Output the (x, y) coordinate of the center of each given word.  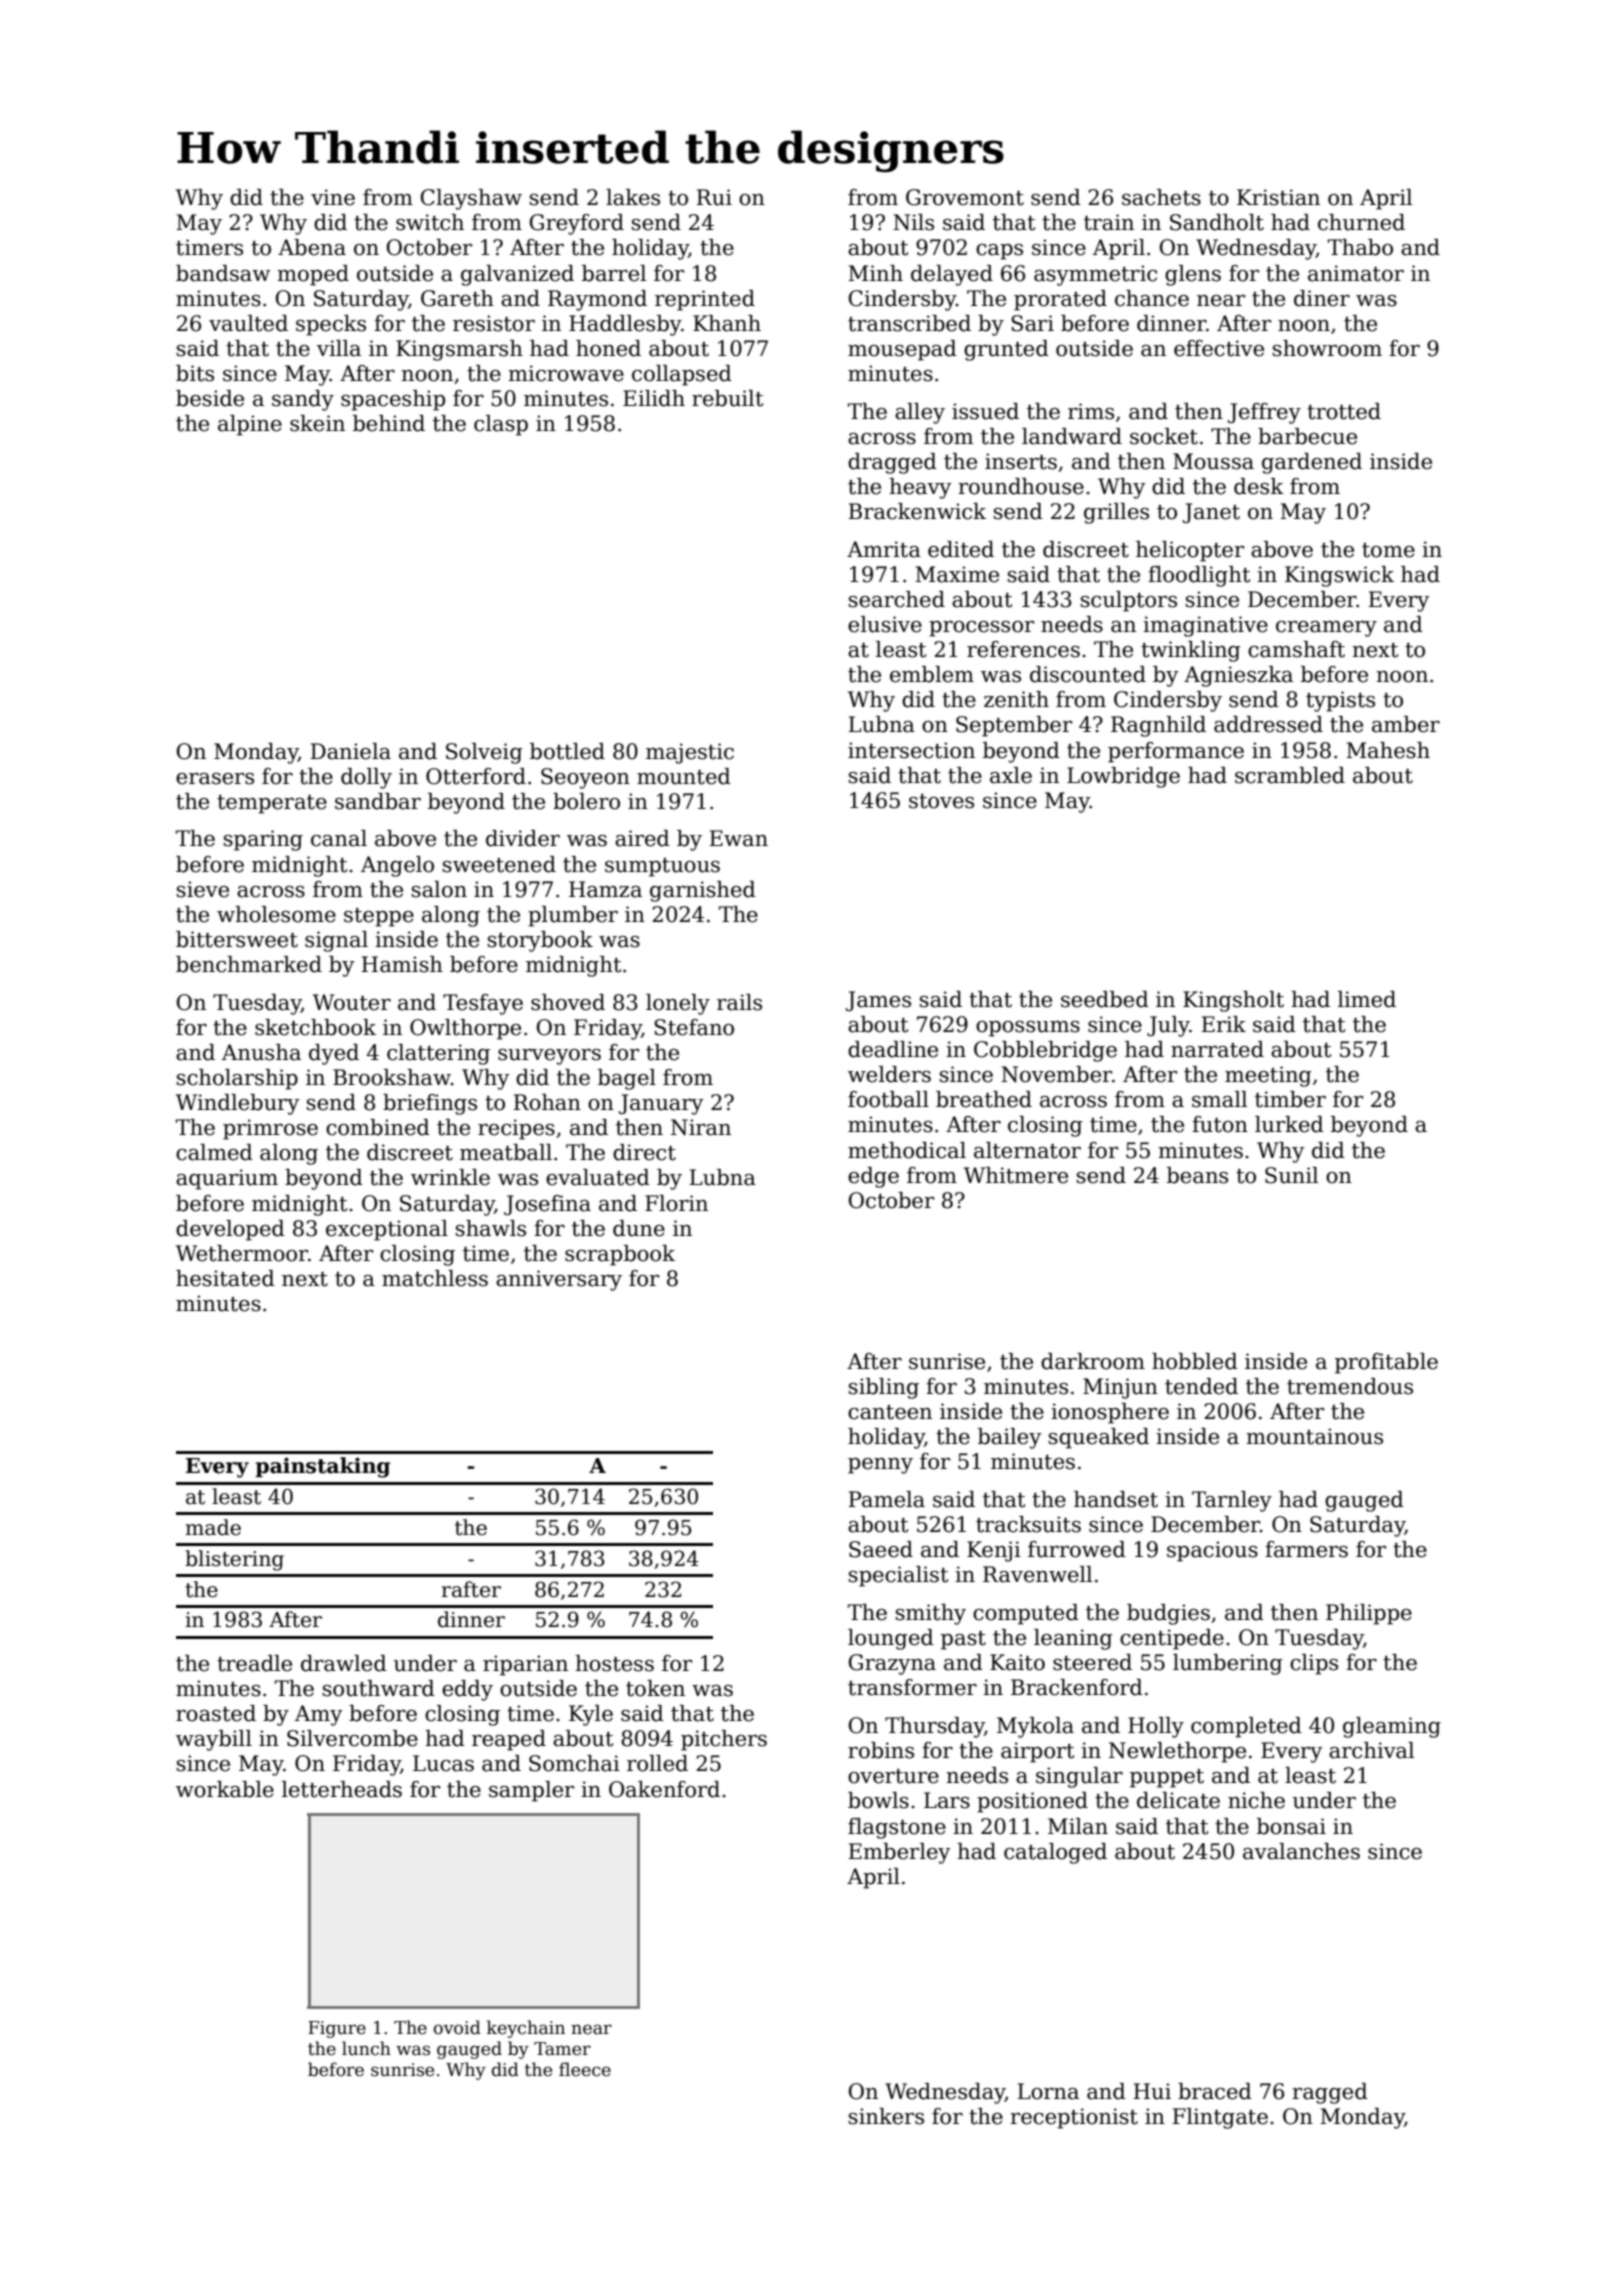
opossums (1028, 1029)
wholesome (276, 914)
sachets (1161, 197)
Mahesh (1388, 750)
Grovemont (965, 197)
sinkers (886, 2116)
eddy (467, 1690)
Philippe (1369, 1614)
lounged (891, 1639)
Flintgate (1220, 2118)
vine (333, 197)
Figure (337, 2029)
